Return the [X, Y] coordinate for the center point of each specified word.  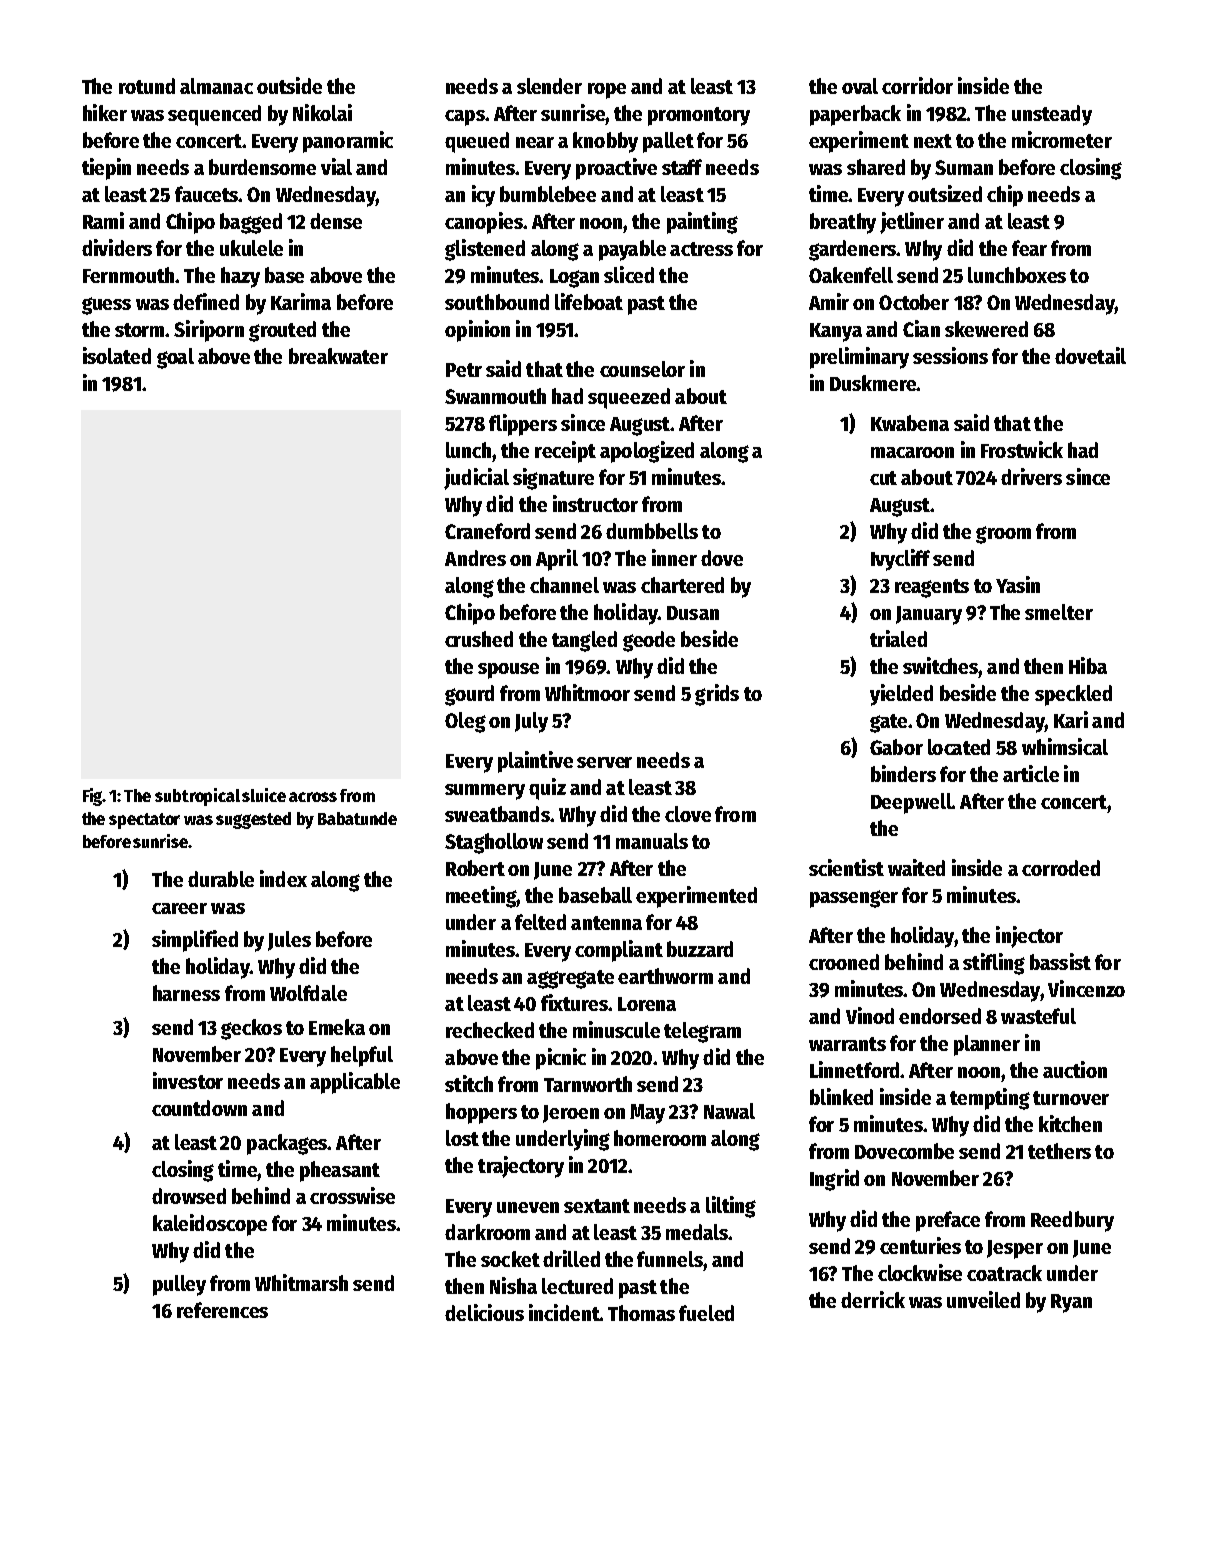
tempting [990, 1099]
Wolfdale [308, 993]
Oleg [465, 722]
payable [632, 250]
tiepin [106, 169]
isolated [117, 355]
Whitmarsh [301, 1282]
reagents [932, 588]
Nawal [729, 1111]
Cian [921, 328]
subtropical [197, 797]
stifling [994, 964]
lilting [731, 1207]
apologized [647, 452]
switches [941, 665]
